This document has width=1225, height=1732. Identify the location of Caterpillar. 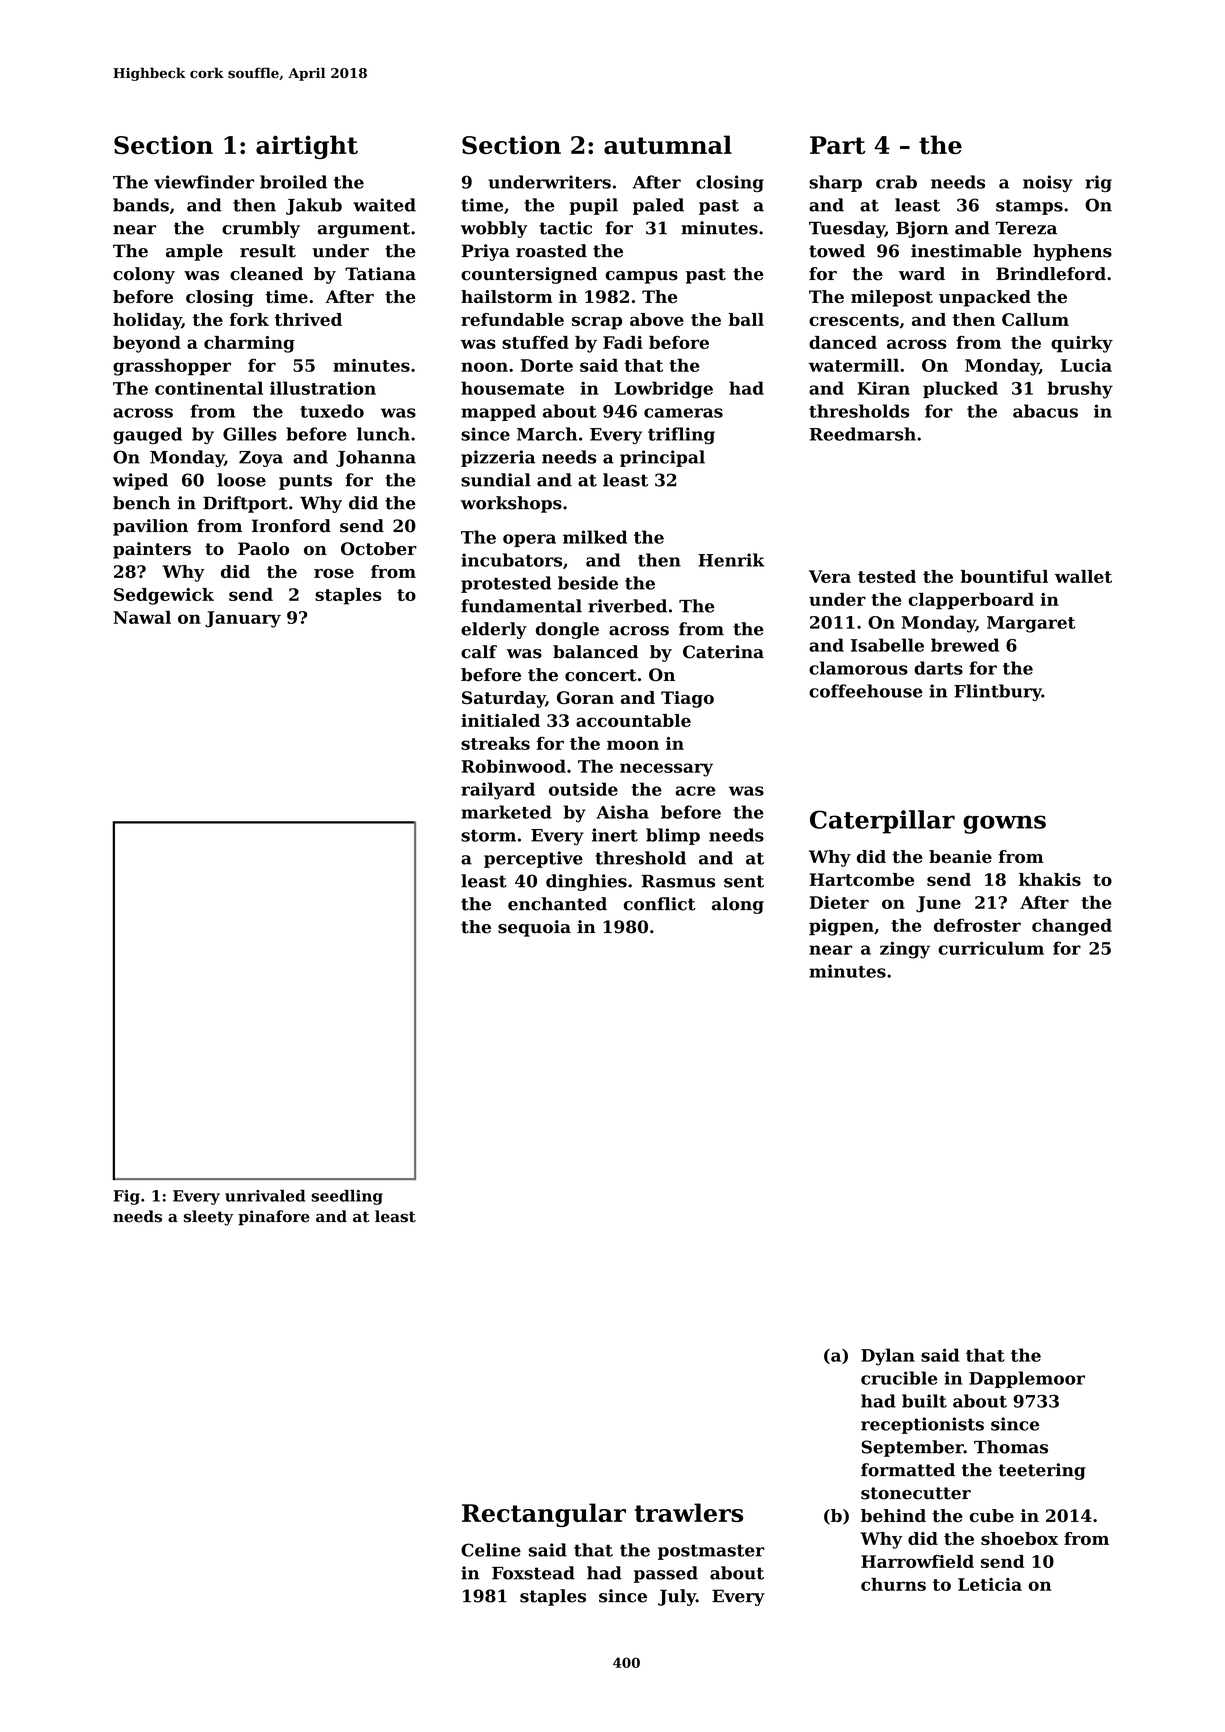
(882, 822).
